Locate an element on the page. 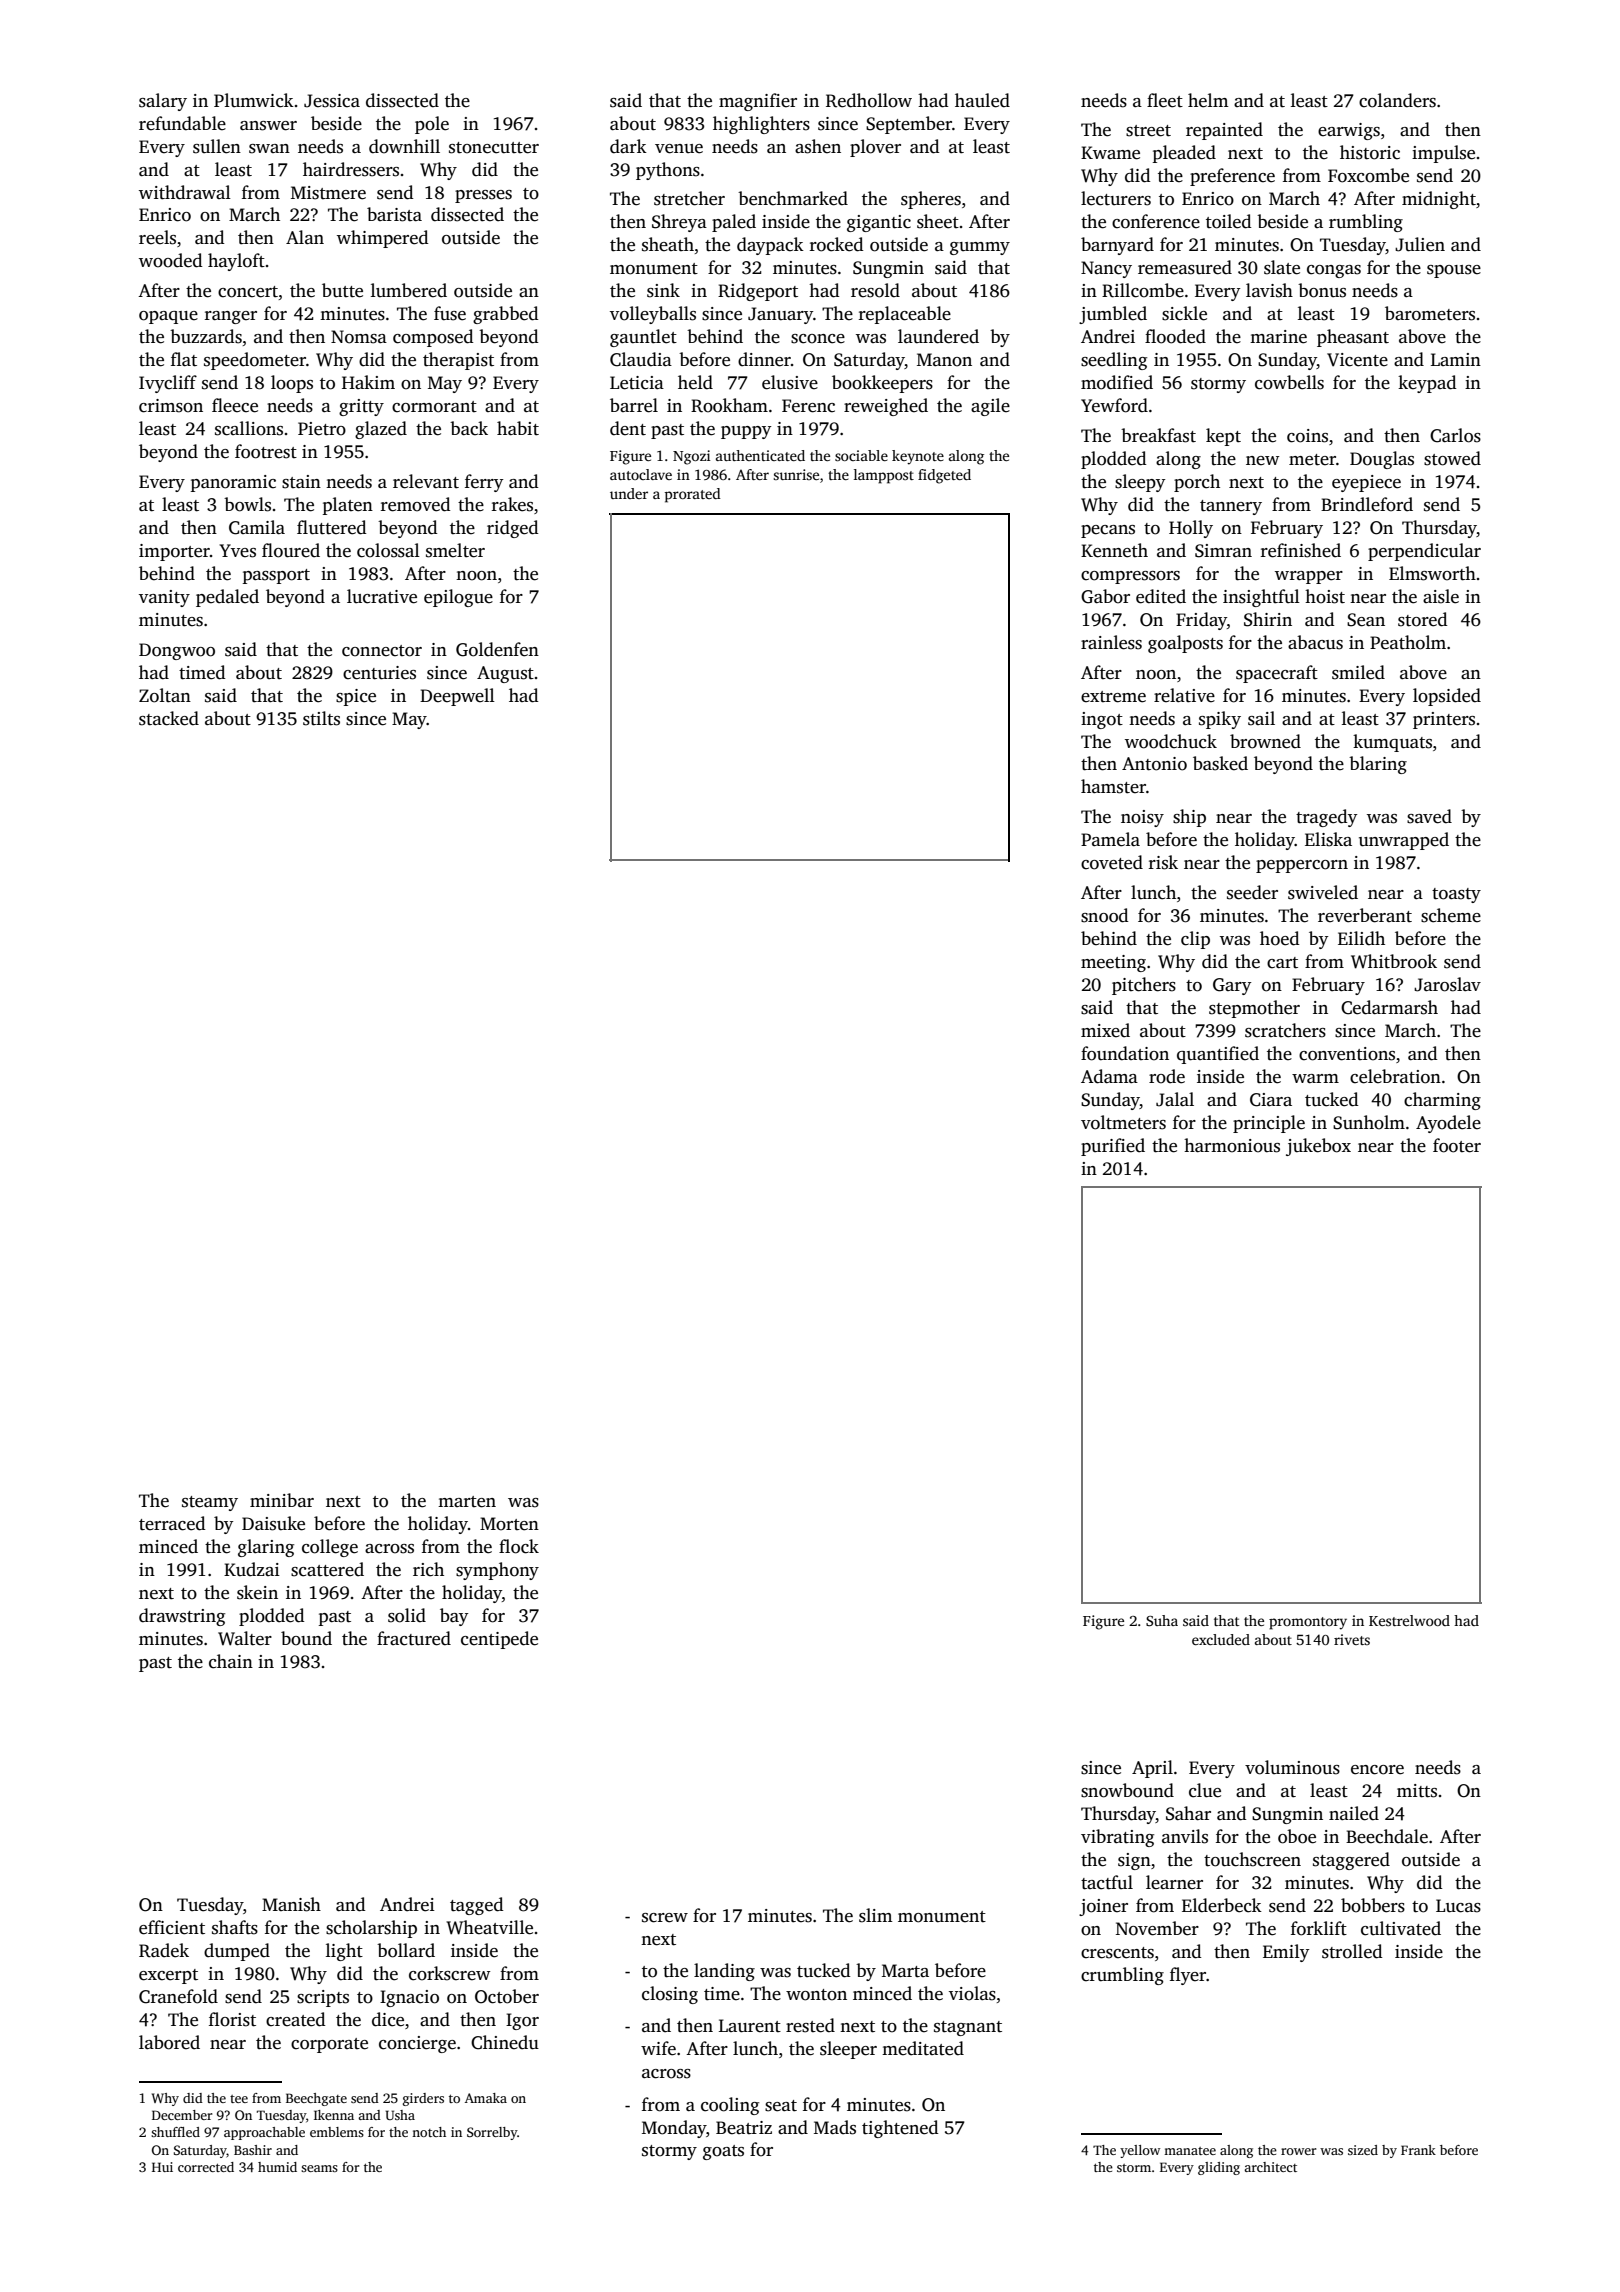 This image has width=1620, height=2292. Suha is located at coordinates (1162, 1620).
